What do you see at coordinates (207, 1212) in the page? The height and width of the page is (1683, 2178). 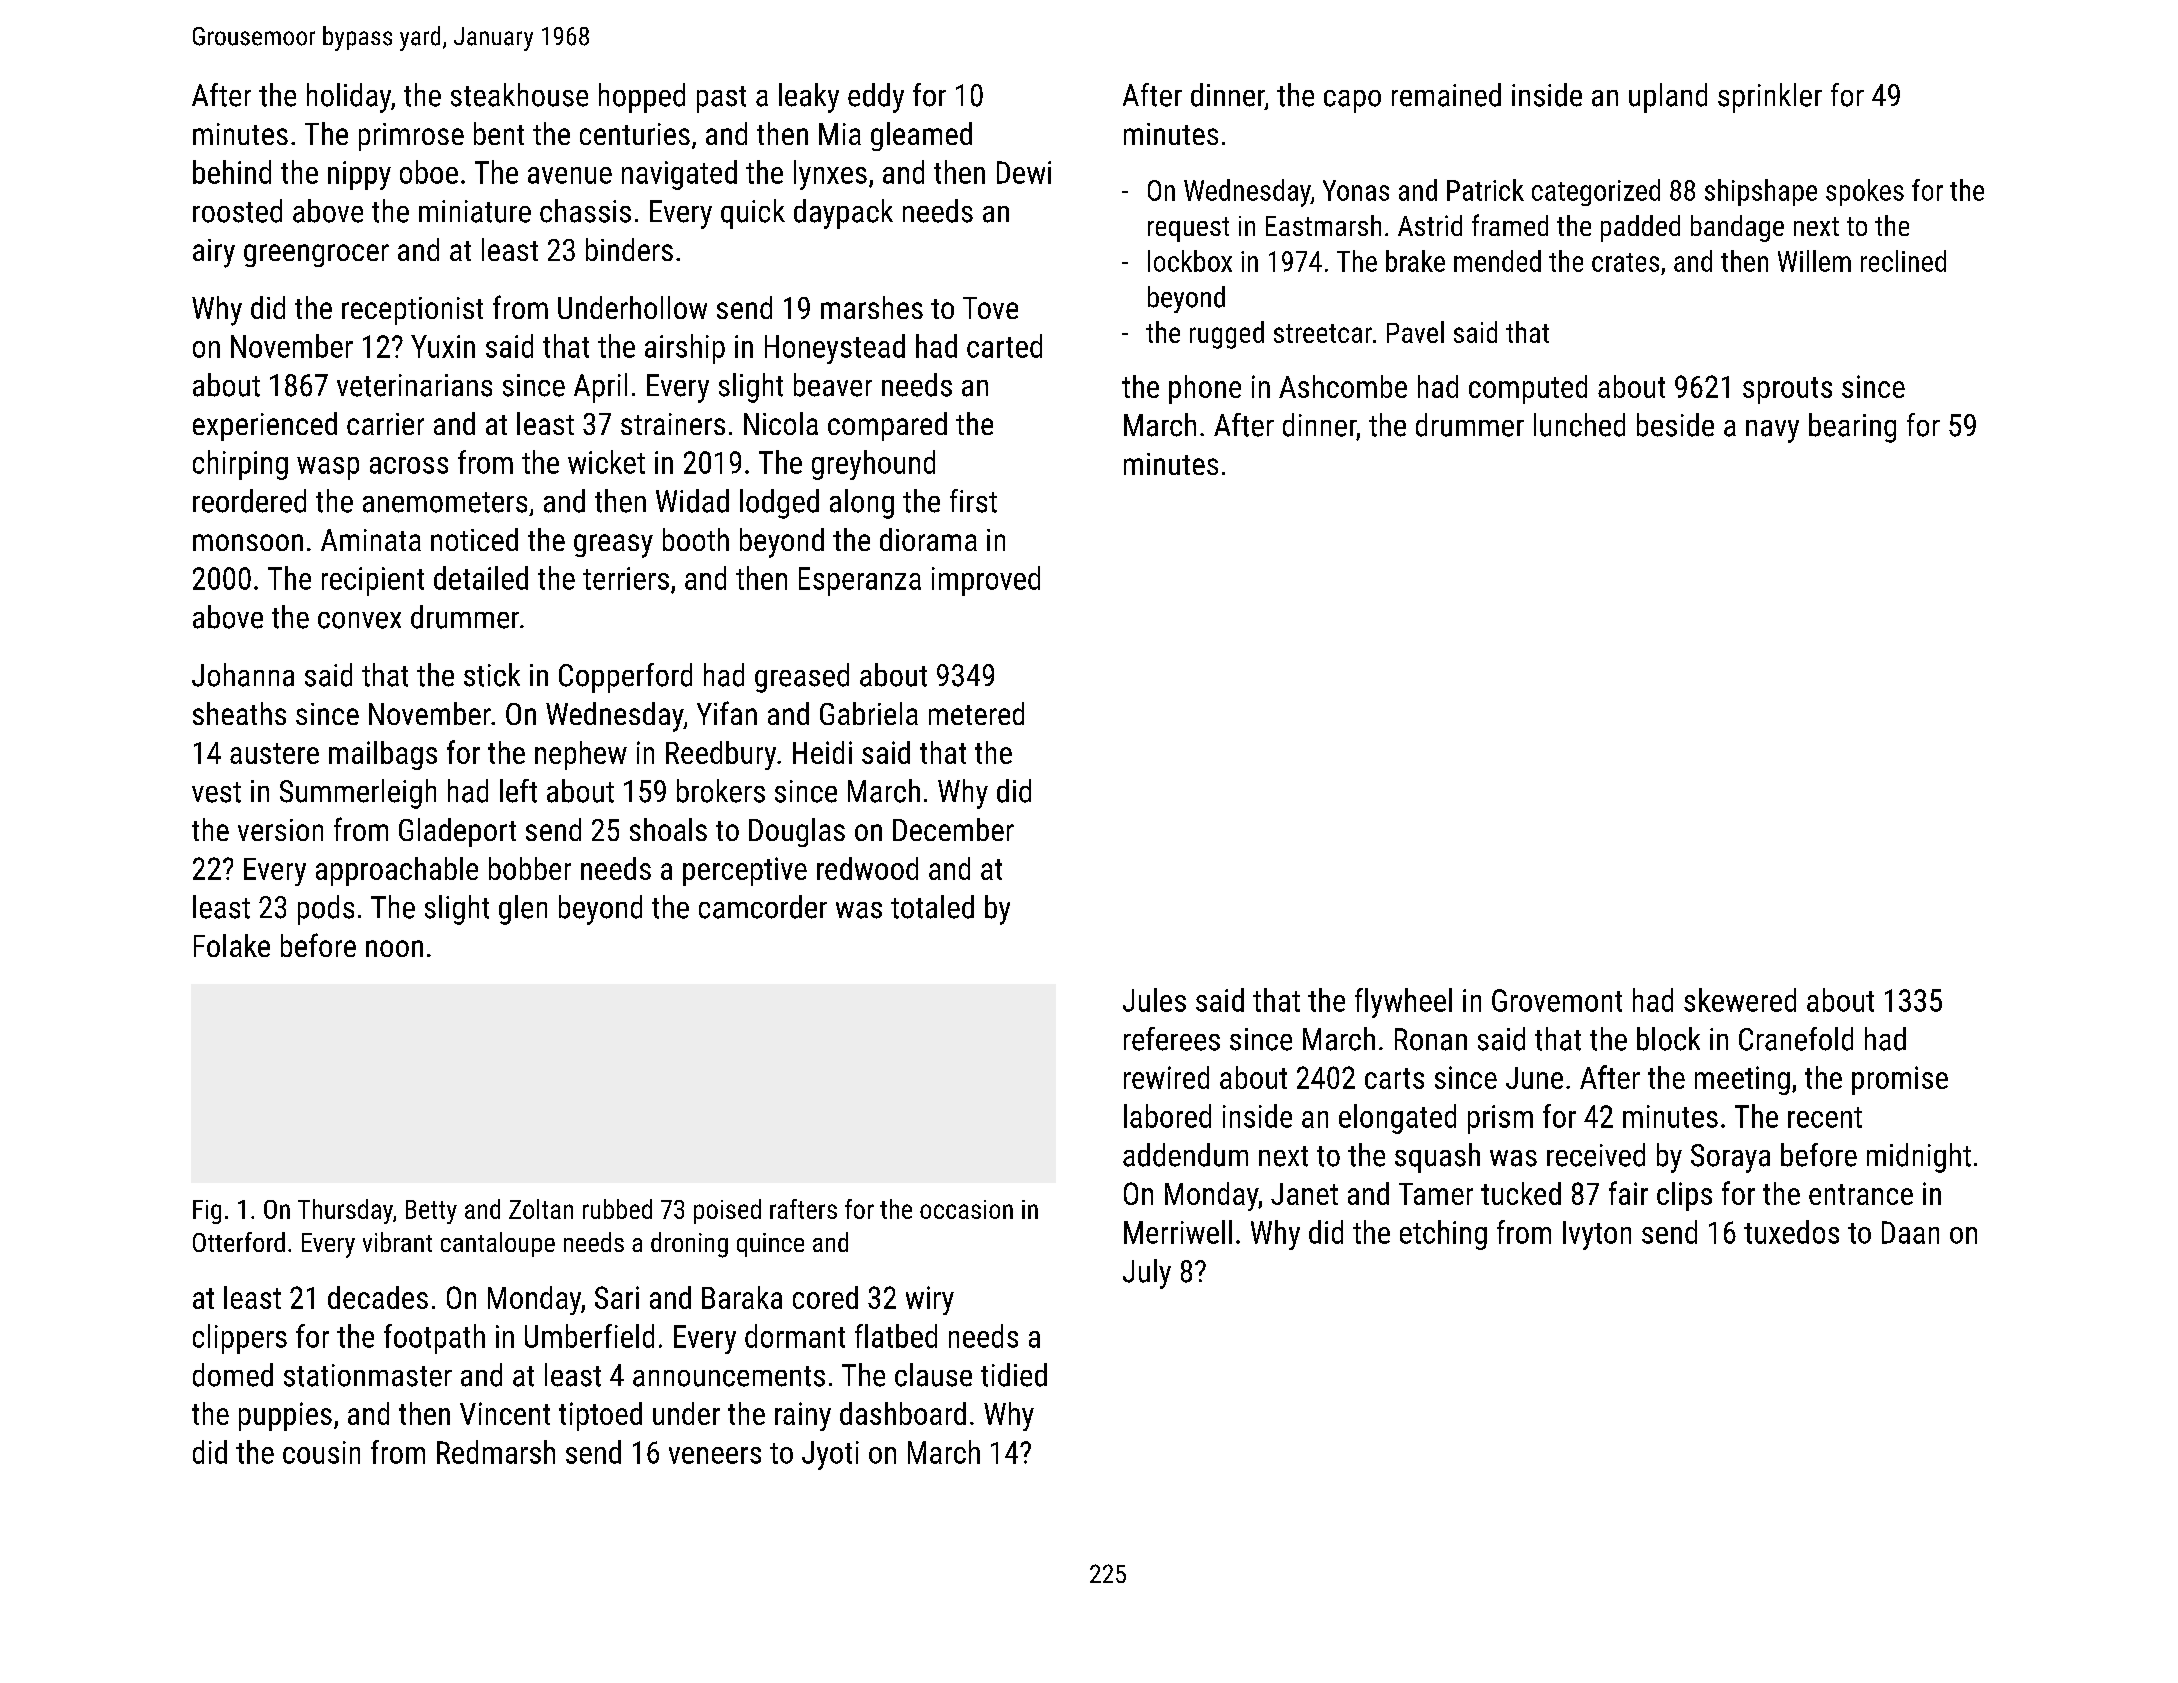 I see `Fig` at bounding box center [207, 1212].
